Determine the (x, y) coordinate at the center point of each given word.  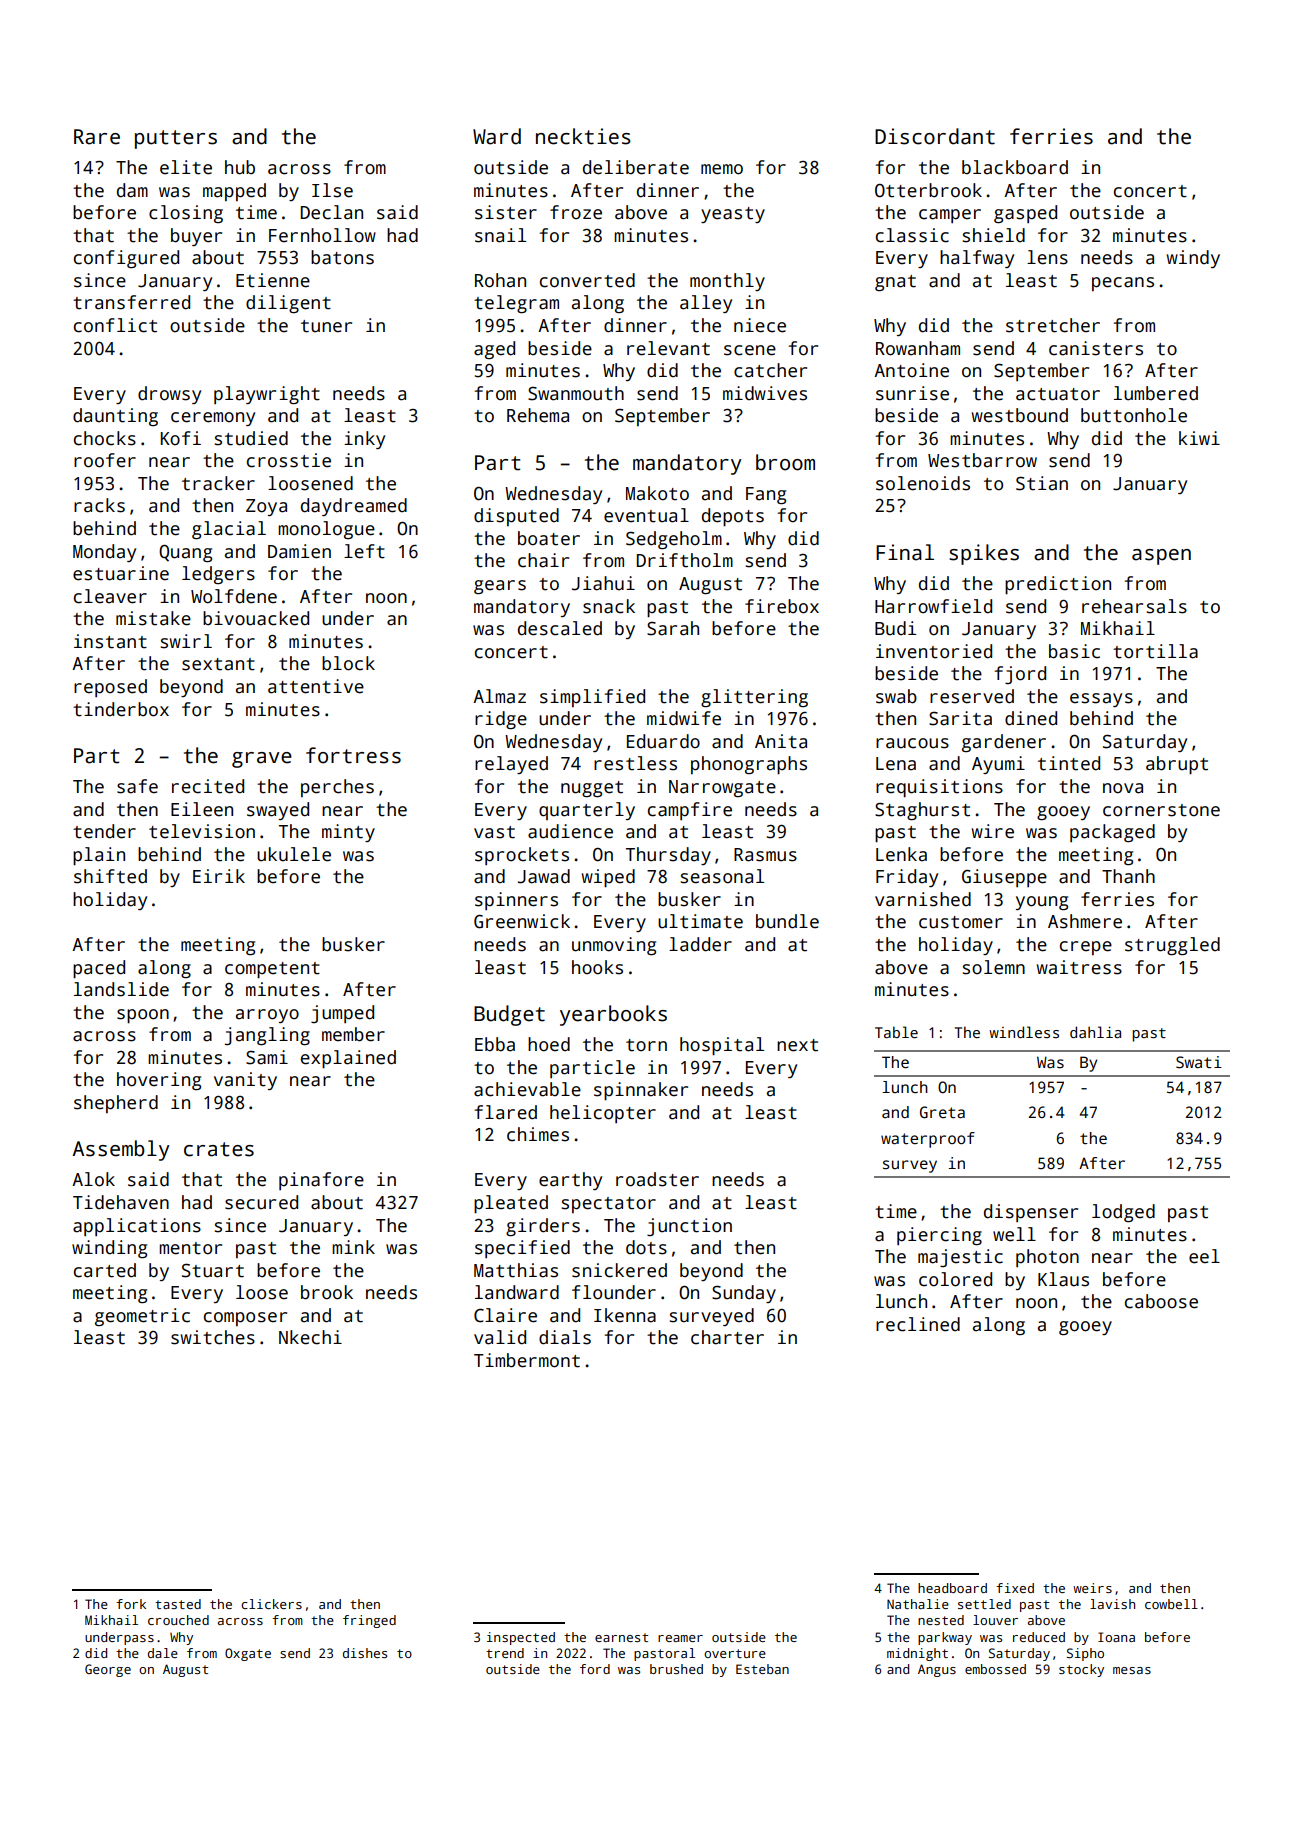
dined (1031, 718)
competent (272, 970)
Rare (97, 137)
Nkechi (310, 1337)
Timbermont (527, 1360)
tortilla (1155, 651)
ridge (501, 720)
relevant (668, 348)
